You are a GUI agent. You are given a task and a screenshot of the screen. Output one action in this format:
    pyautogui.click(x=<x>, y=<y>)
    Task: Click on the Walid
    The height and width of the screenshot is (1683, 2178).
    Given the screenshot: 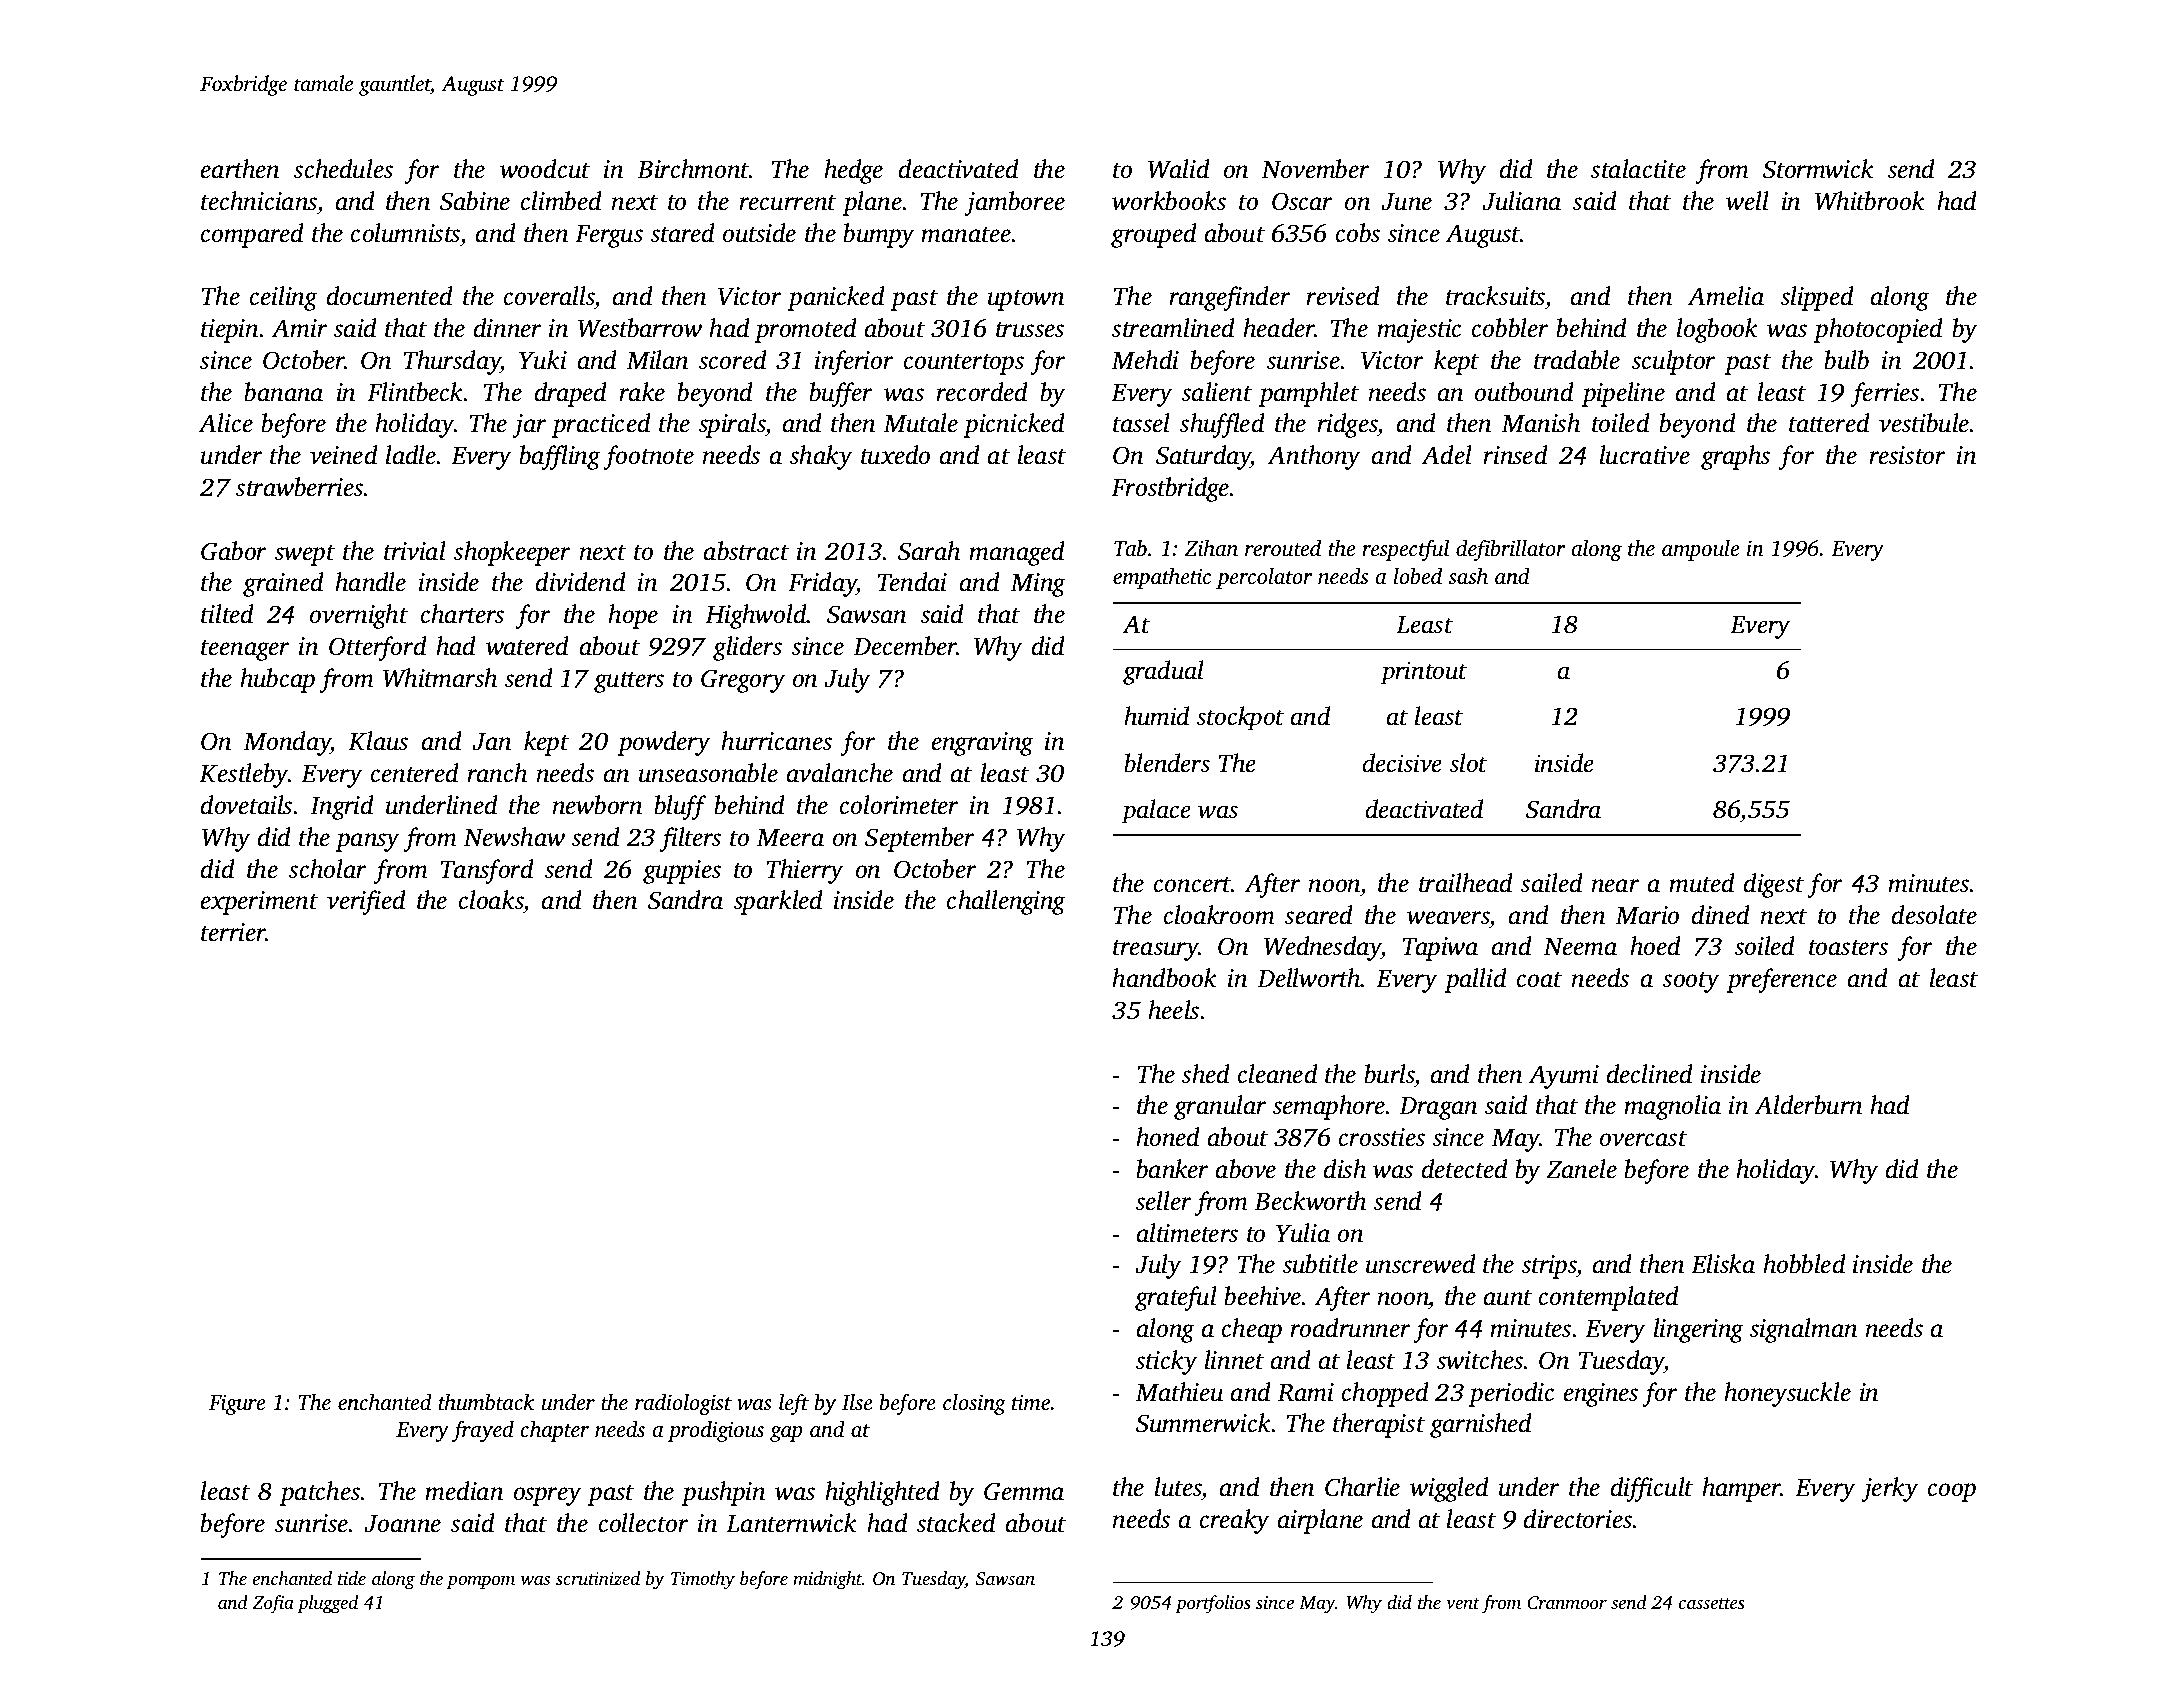 What is the action you would take?
    pyautogui.click(x=1179, y=169)
